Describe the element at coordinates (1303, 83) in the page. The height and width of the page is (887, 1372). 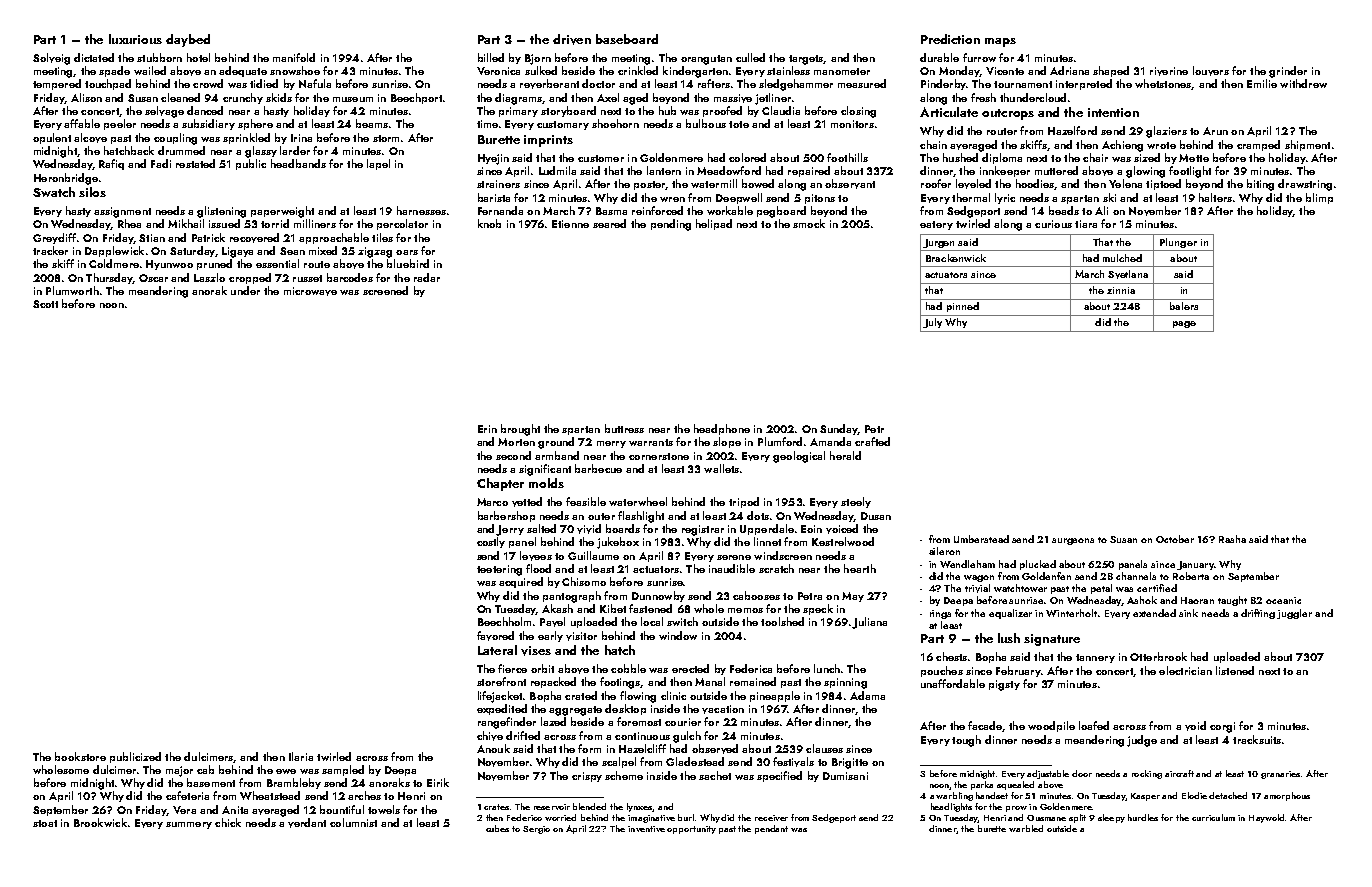
I see `withdrew` at that location.
